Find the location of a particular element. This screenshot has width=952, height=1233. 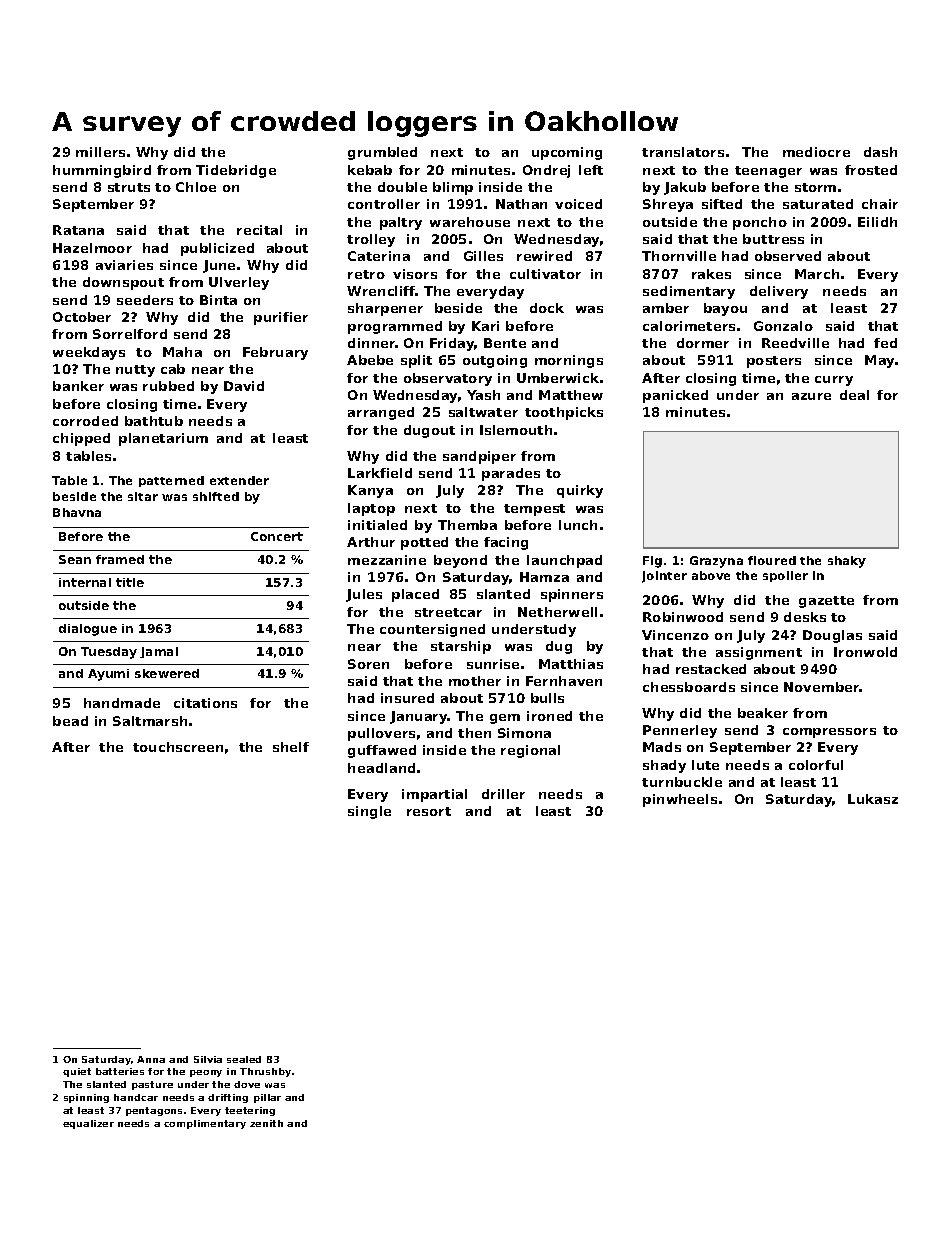

observatory is located at coordinates (448, 379).
